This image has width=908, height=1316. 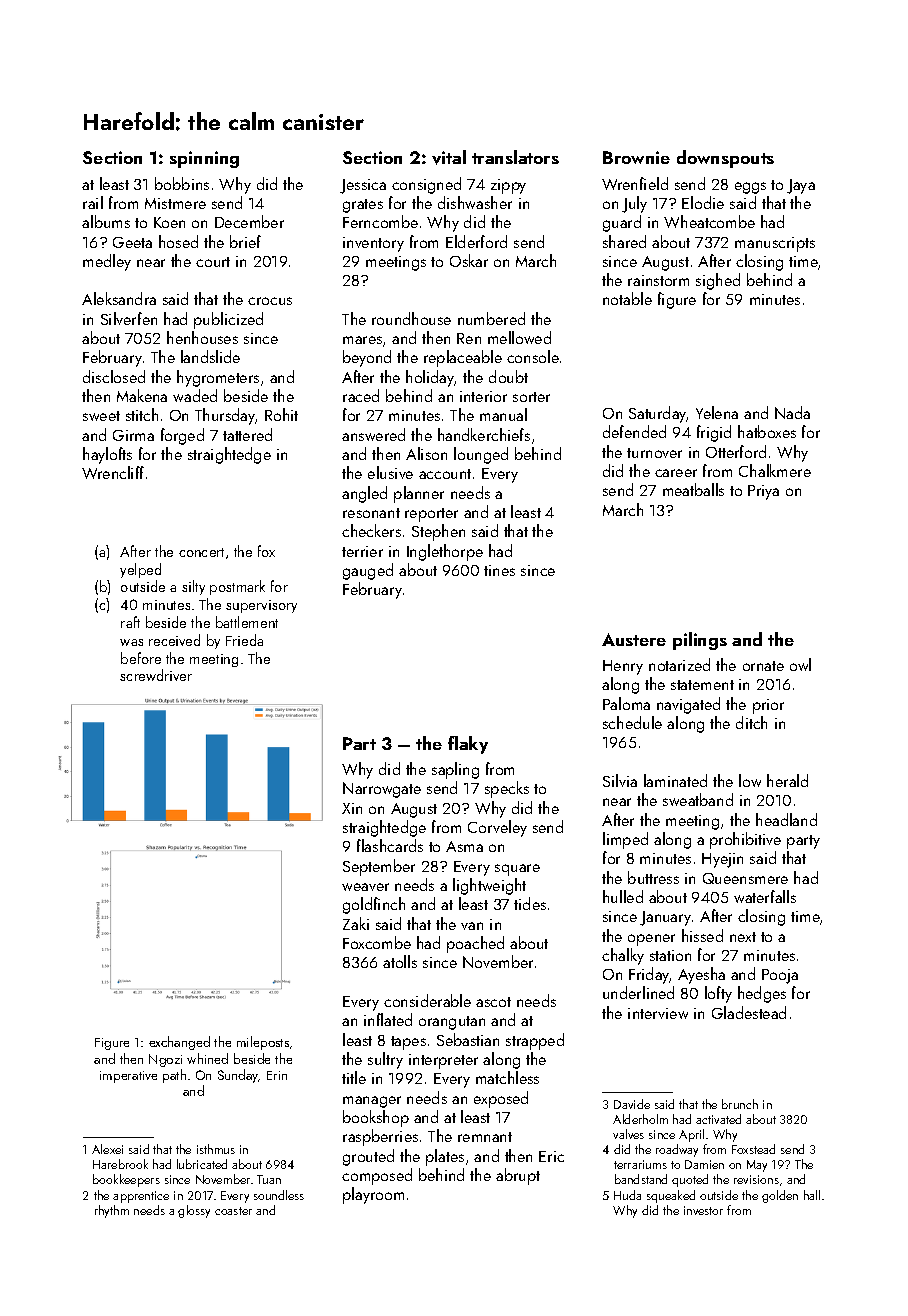 I want to click on translators, so click(x=515, y=157).
